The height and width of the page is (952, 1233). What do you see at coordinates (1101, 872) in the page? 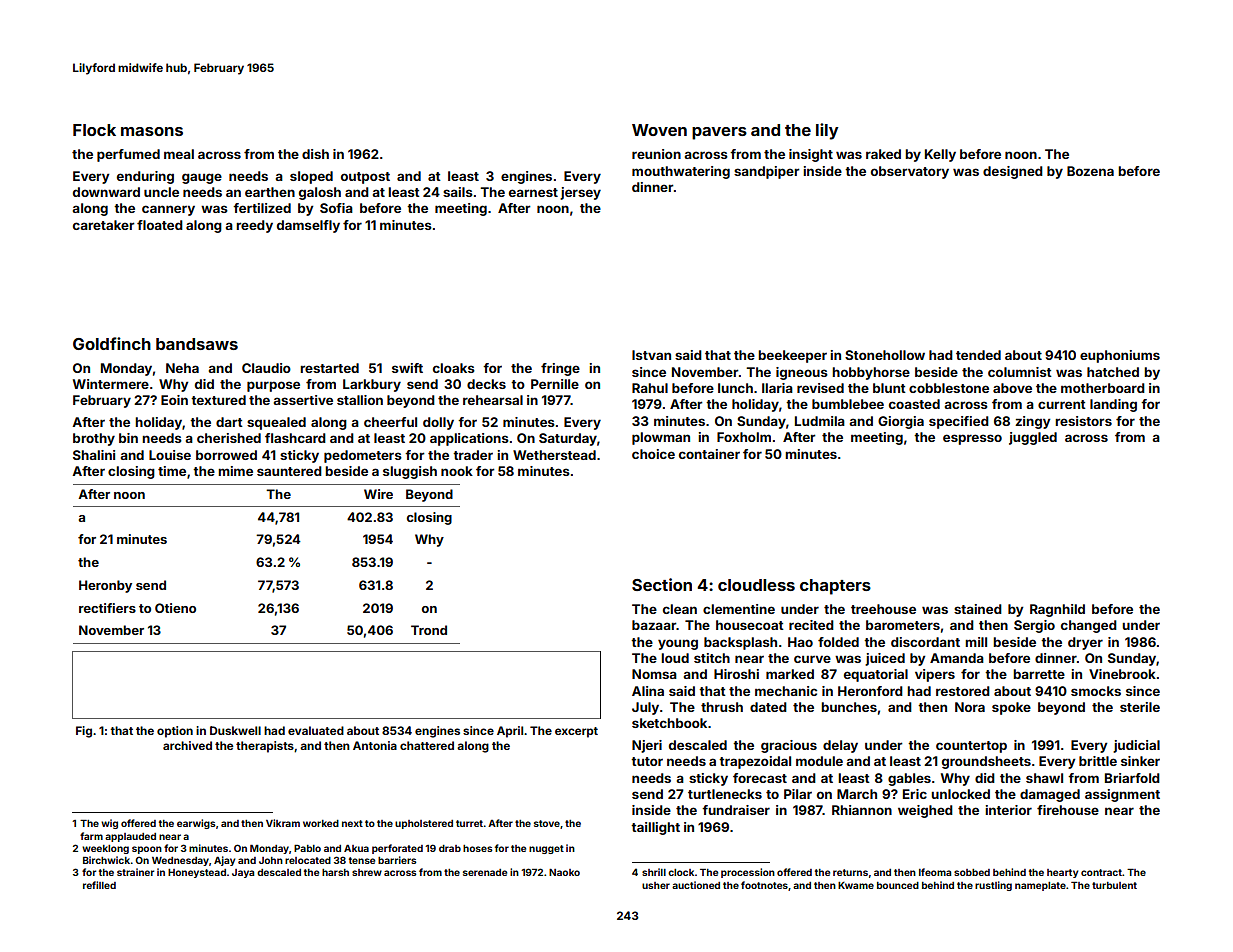
I see `contract` at bounding box center [1101, 872].
